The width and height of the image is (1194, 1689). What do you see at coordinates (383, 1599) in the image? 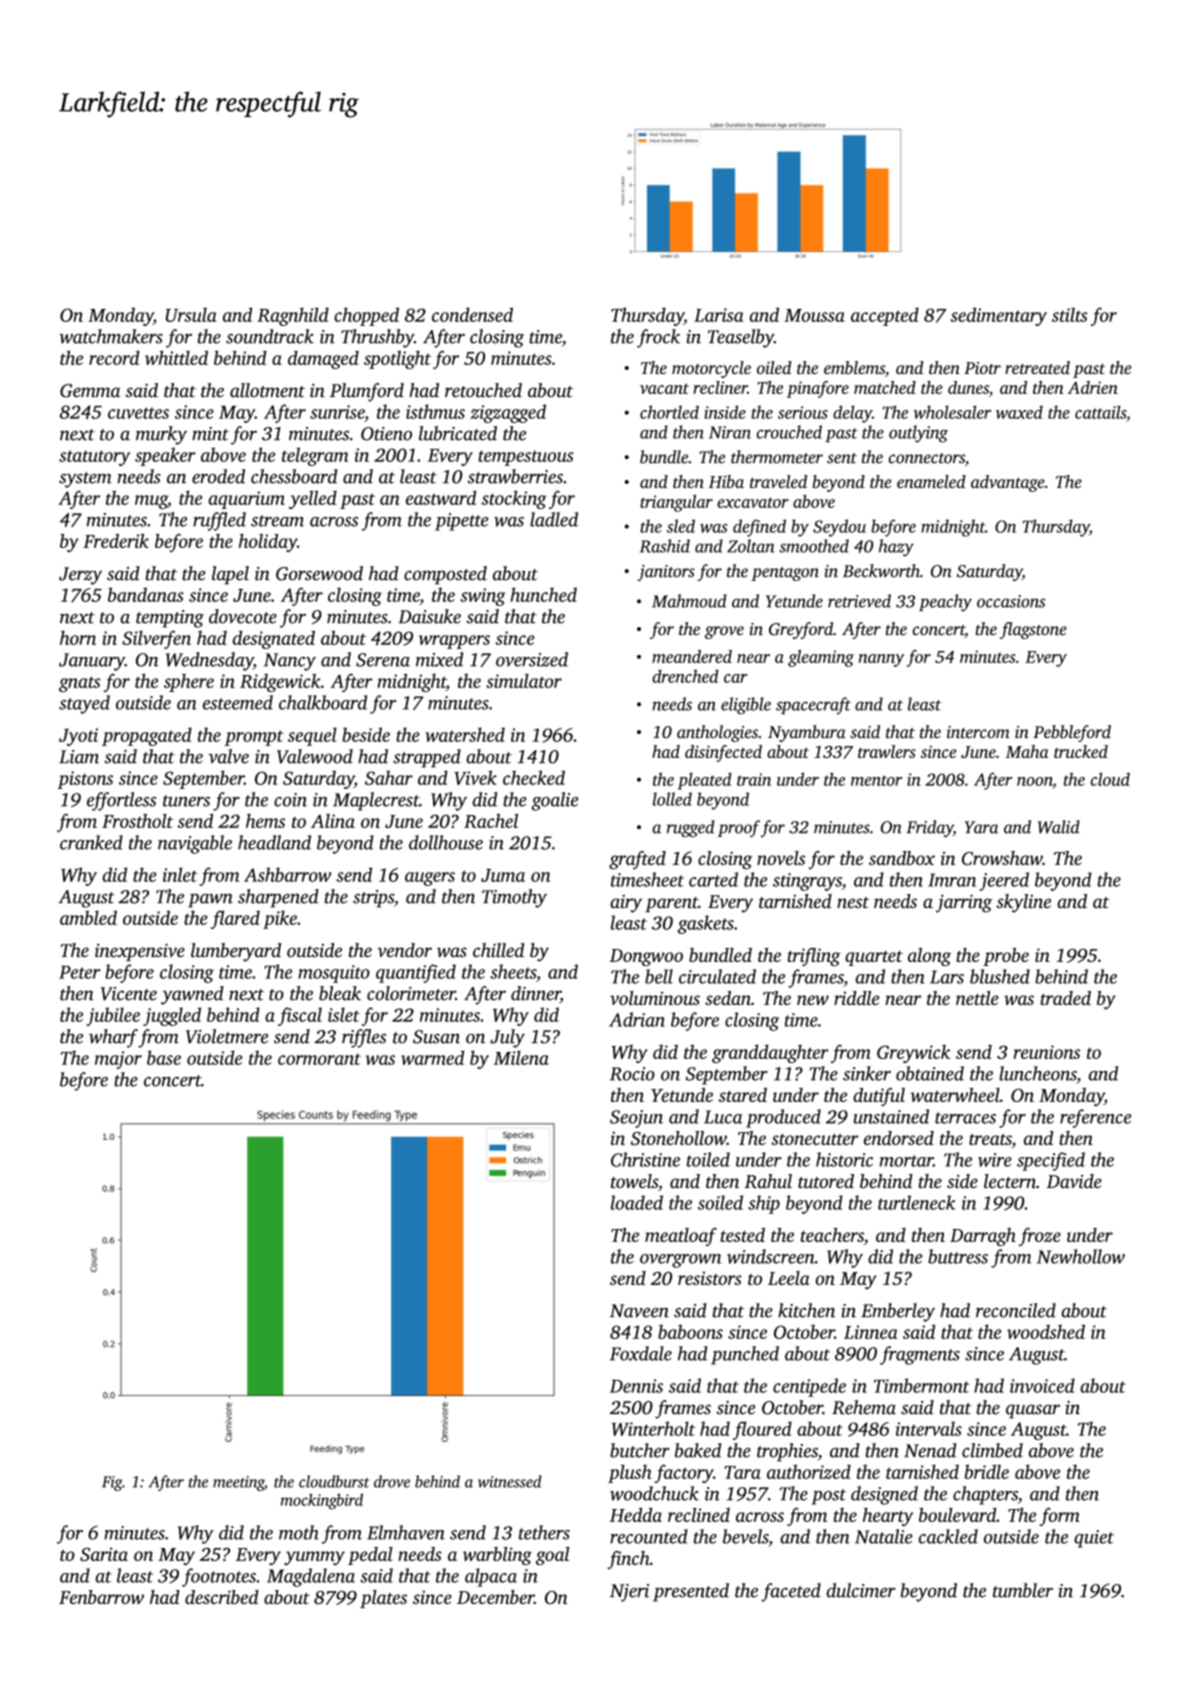
I see `plates` at bounding box center [383, 1599].
